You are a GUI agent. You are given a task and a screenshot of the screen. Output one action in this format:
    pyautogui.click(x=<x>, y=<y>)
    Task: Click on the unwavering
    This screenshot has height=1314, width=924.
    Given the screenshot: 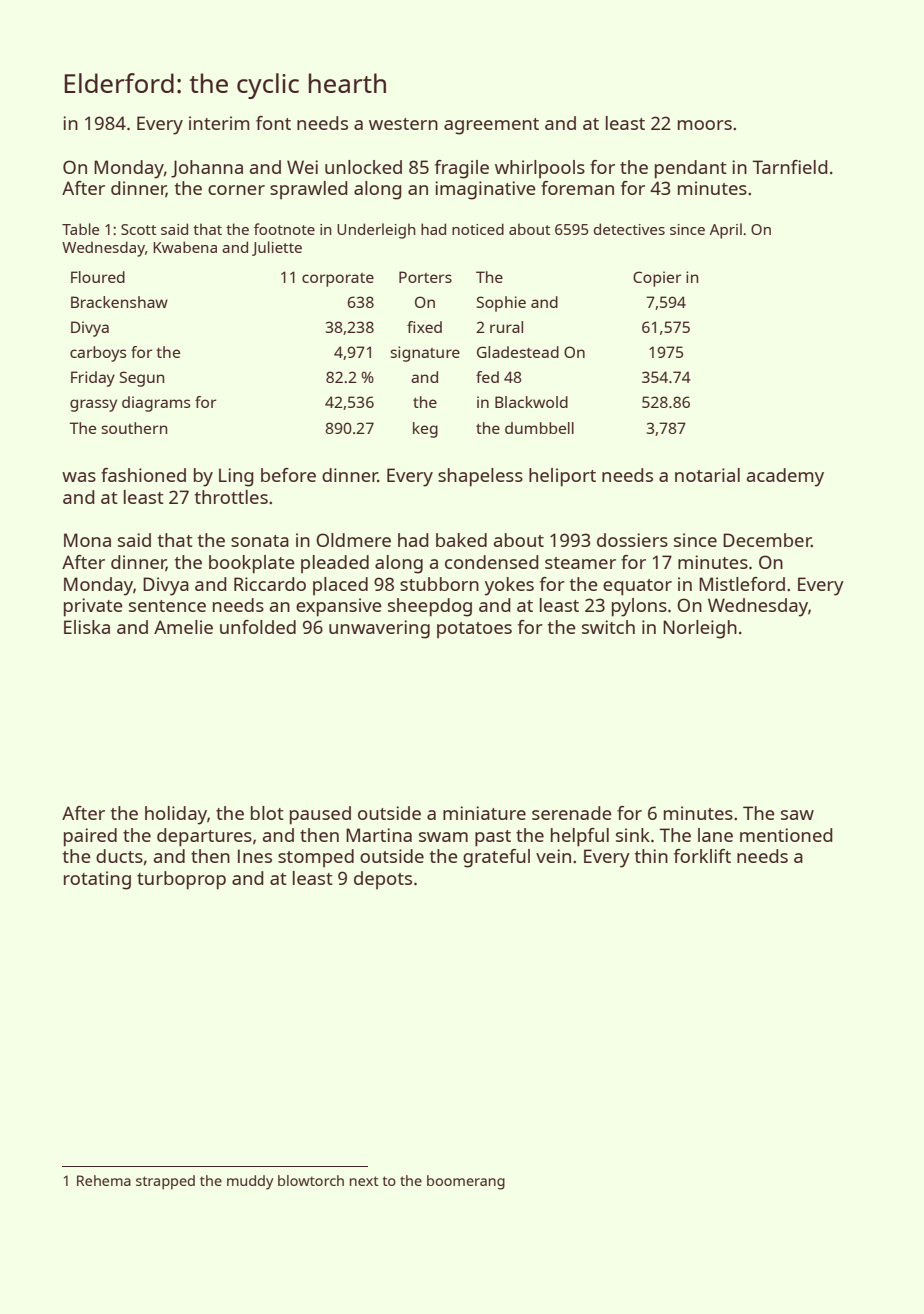 What is the action you would take?
    pyautogui.click(x=379, y=629)
